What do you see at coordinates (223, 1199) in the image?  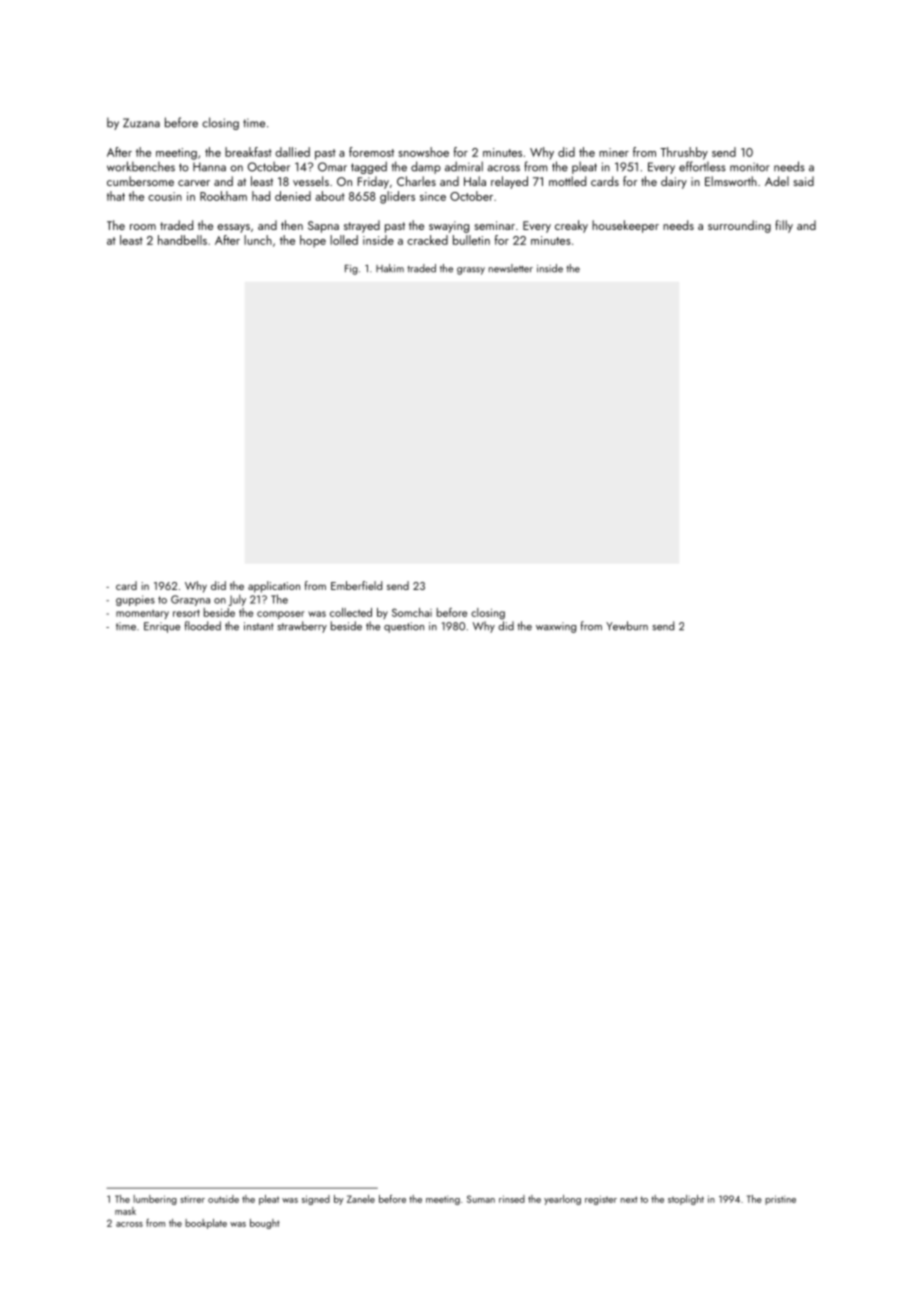 I see `outside` at bounding box center [223, 1199].
